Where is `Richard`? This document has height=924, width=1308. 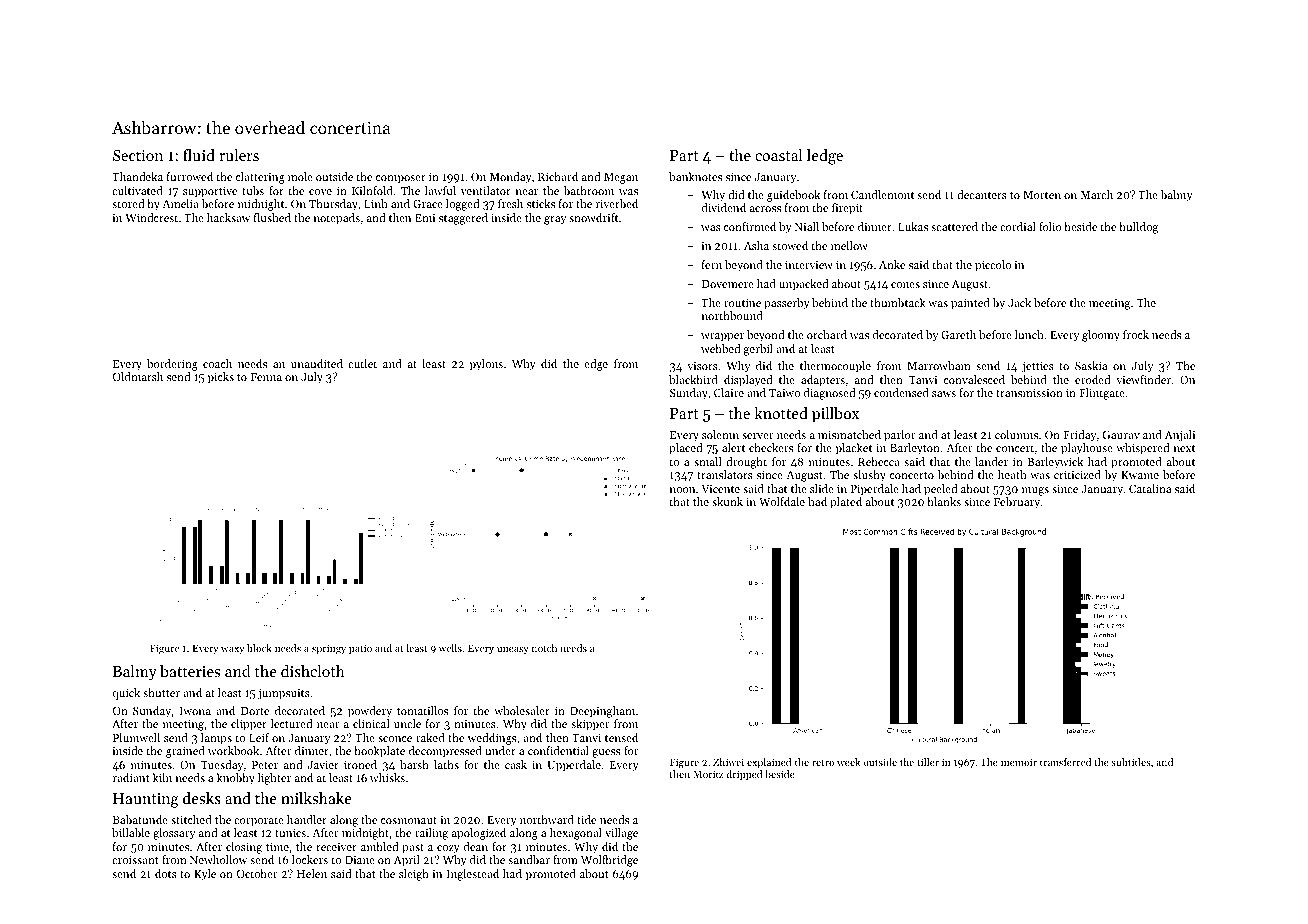 Richard is located at coordinates (558, 176).
